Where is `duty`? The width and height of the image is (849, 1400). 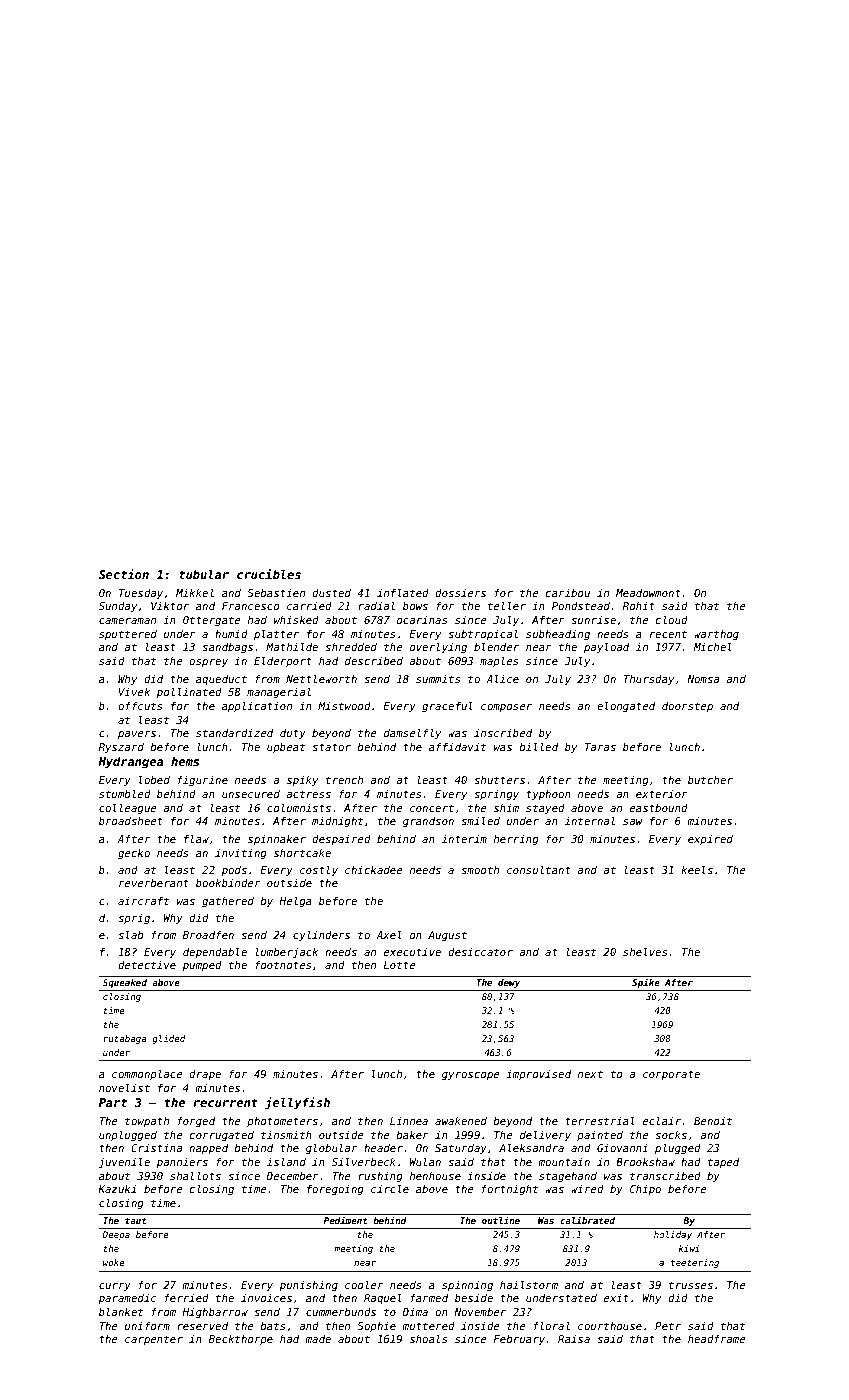
duty is located at coordinates (293, 734).
